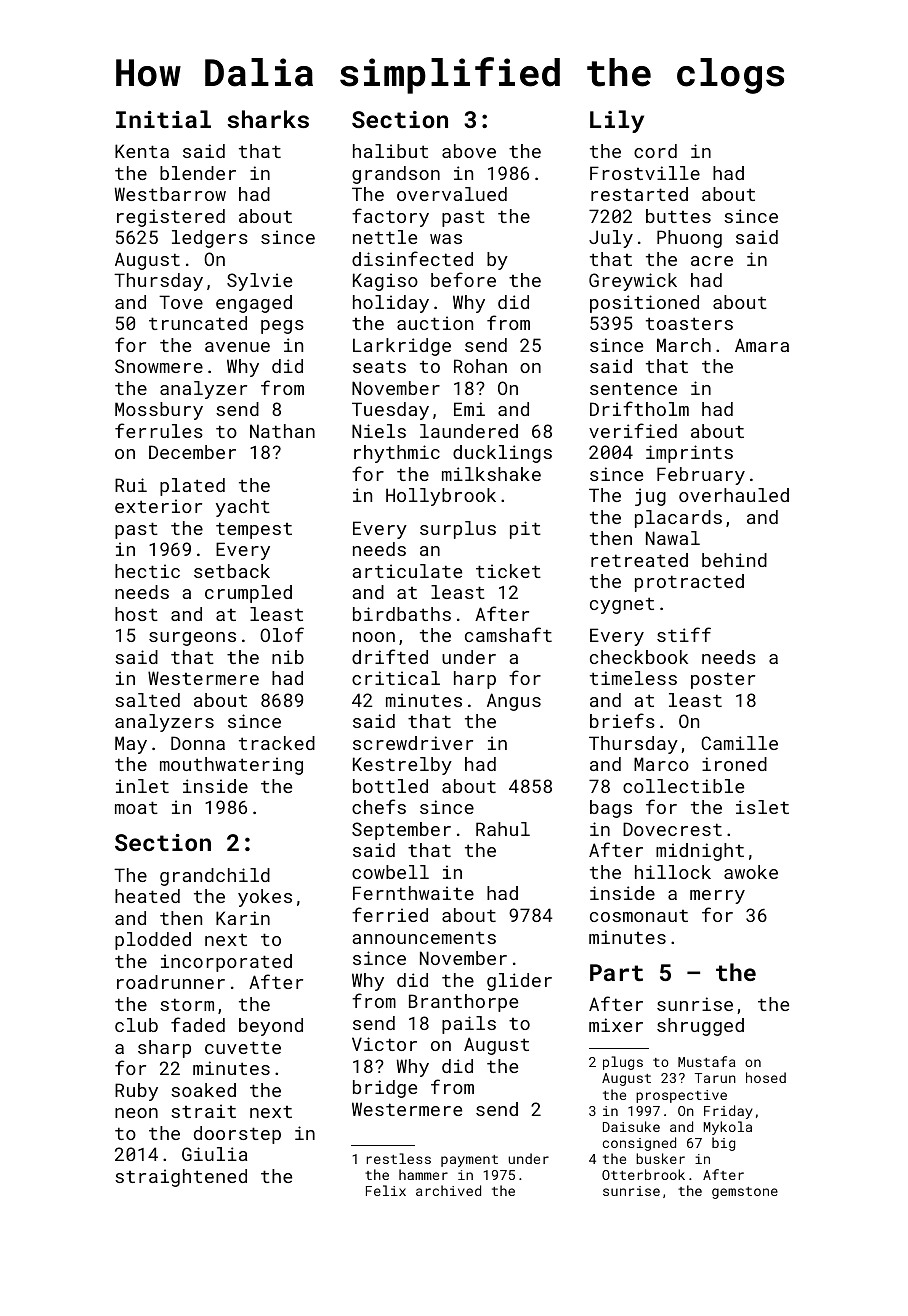 The width and height of the image is (908, 1316). What do you see at coordinates (237, 1135) in the image?
I see `doorstep` at bounding box center [237, 1135].
